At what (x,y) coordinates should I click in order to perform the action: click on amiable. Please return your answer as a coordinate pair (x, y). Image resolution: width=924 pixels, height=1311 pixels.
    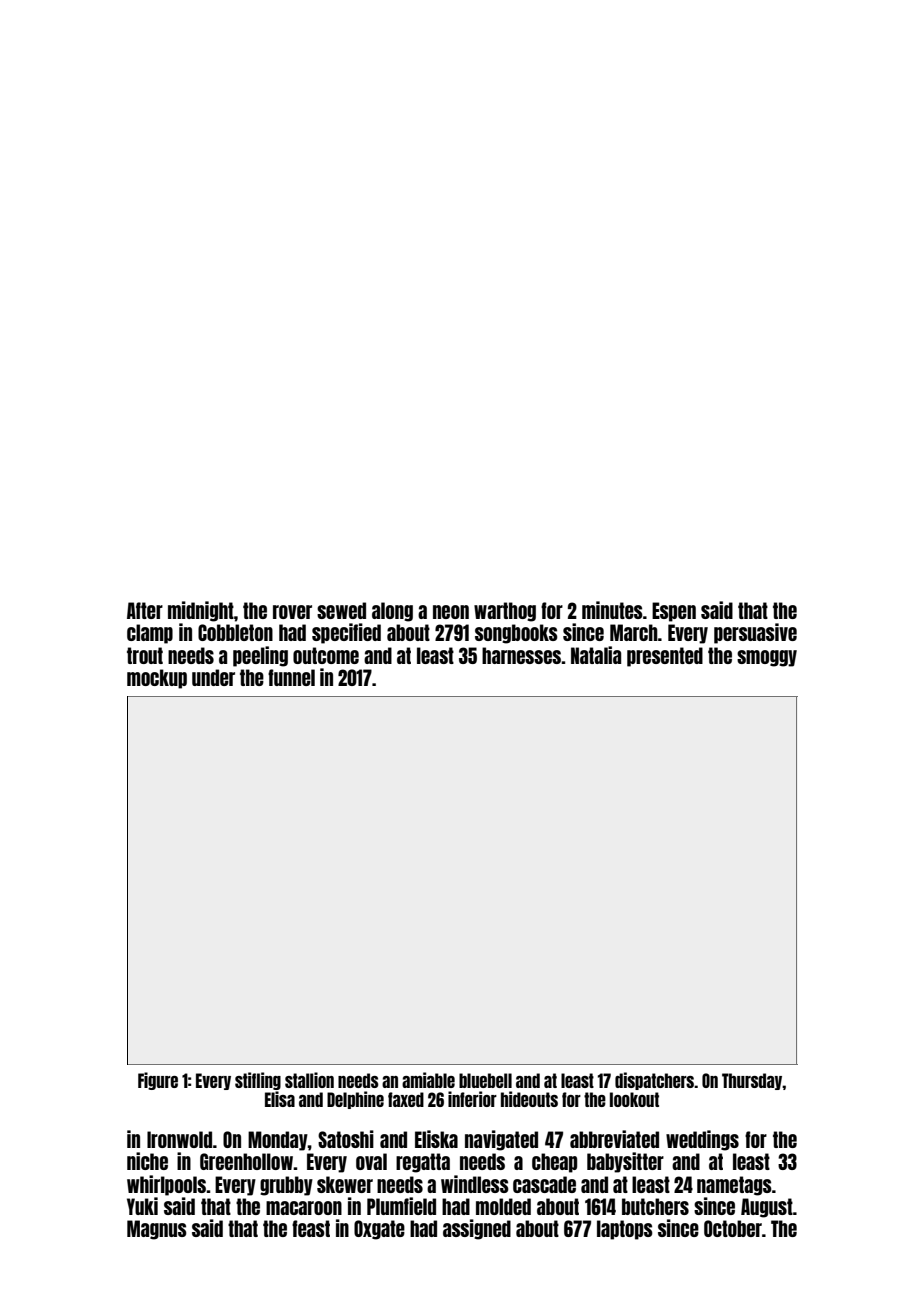
    Looking at the image, I should click on (428, 1080).
